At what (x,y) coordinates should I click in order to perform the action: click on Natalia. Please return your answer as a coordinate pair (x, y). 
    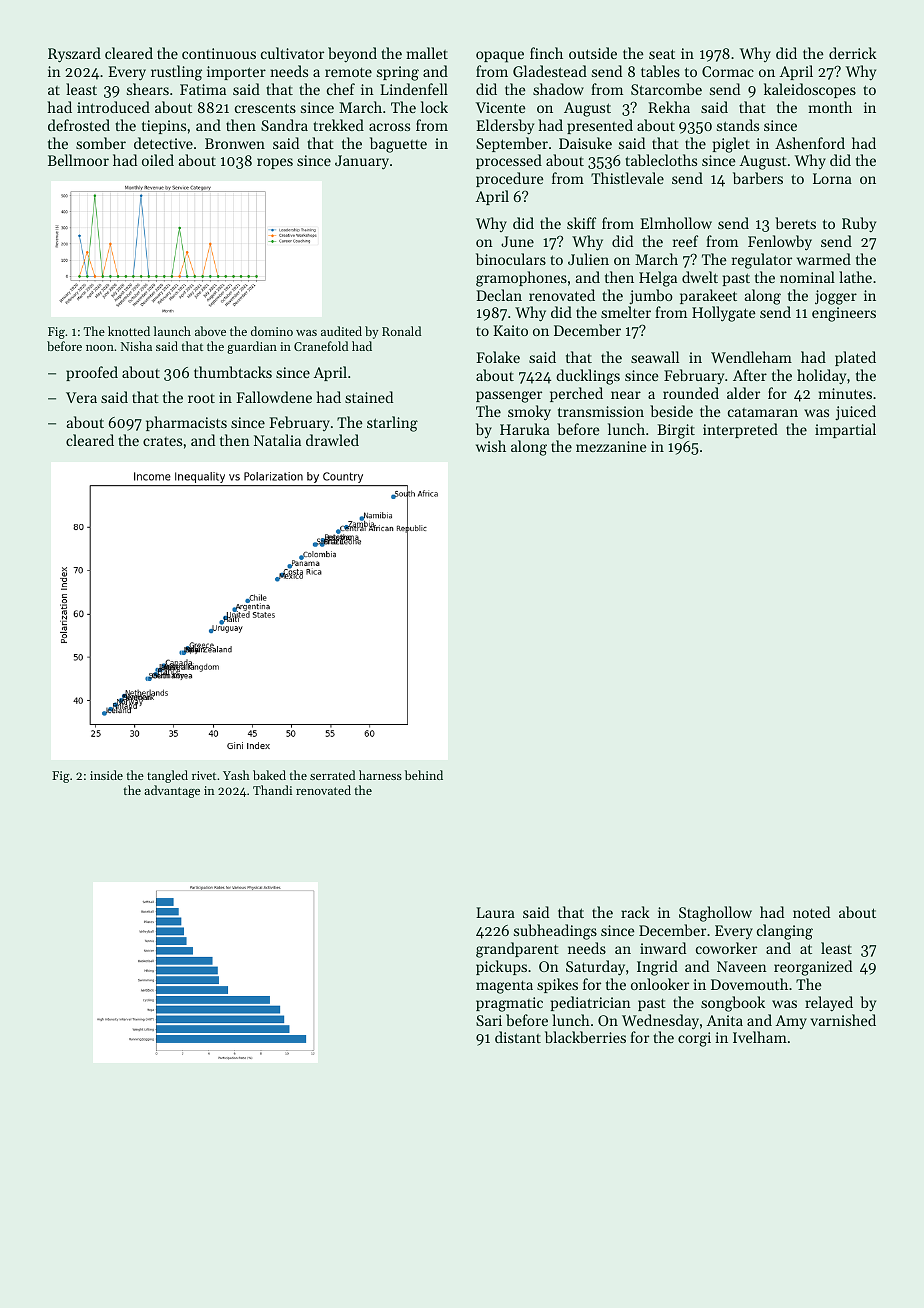
    Looking at the image, I should click on (277, 440).
